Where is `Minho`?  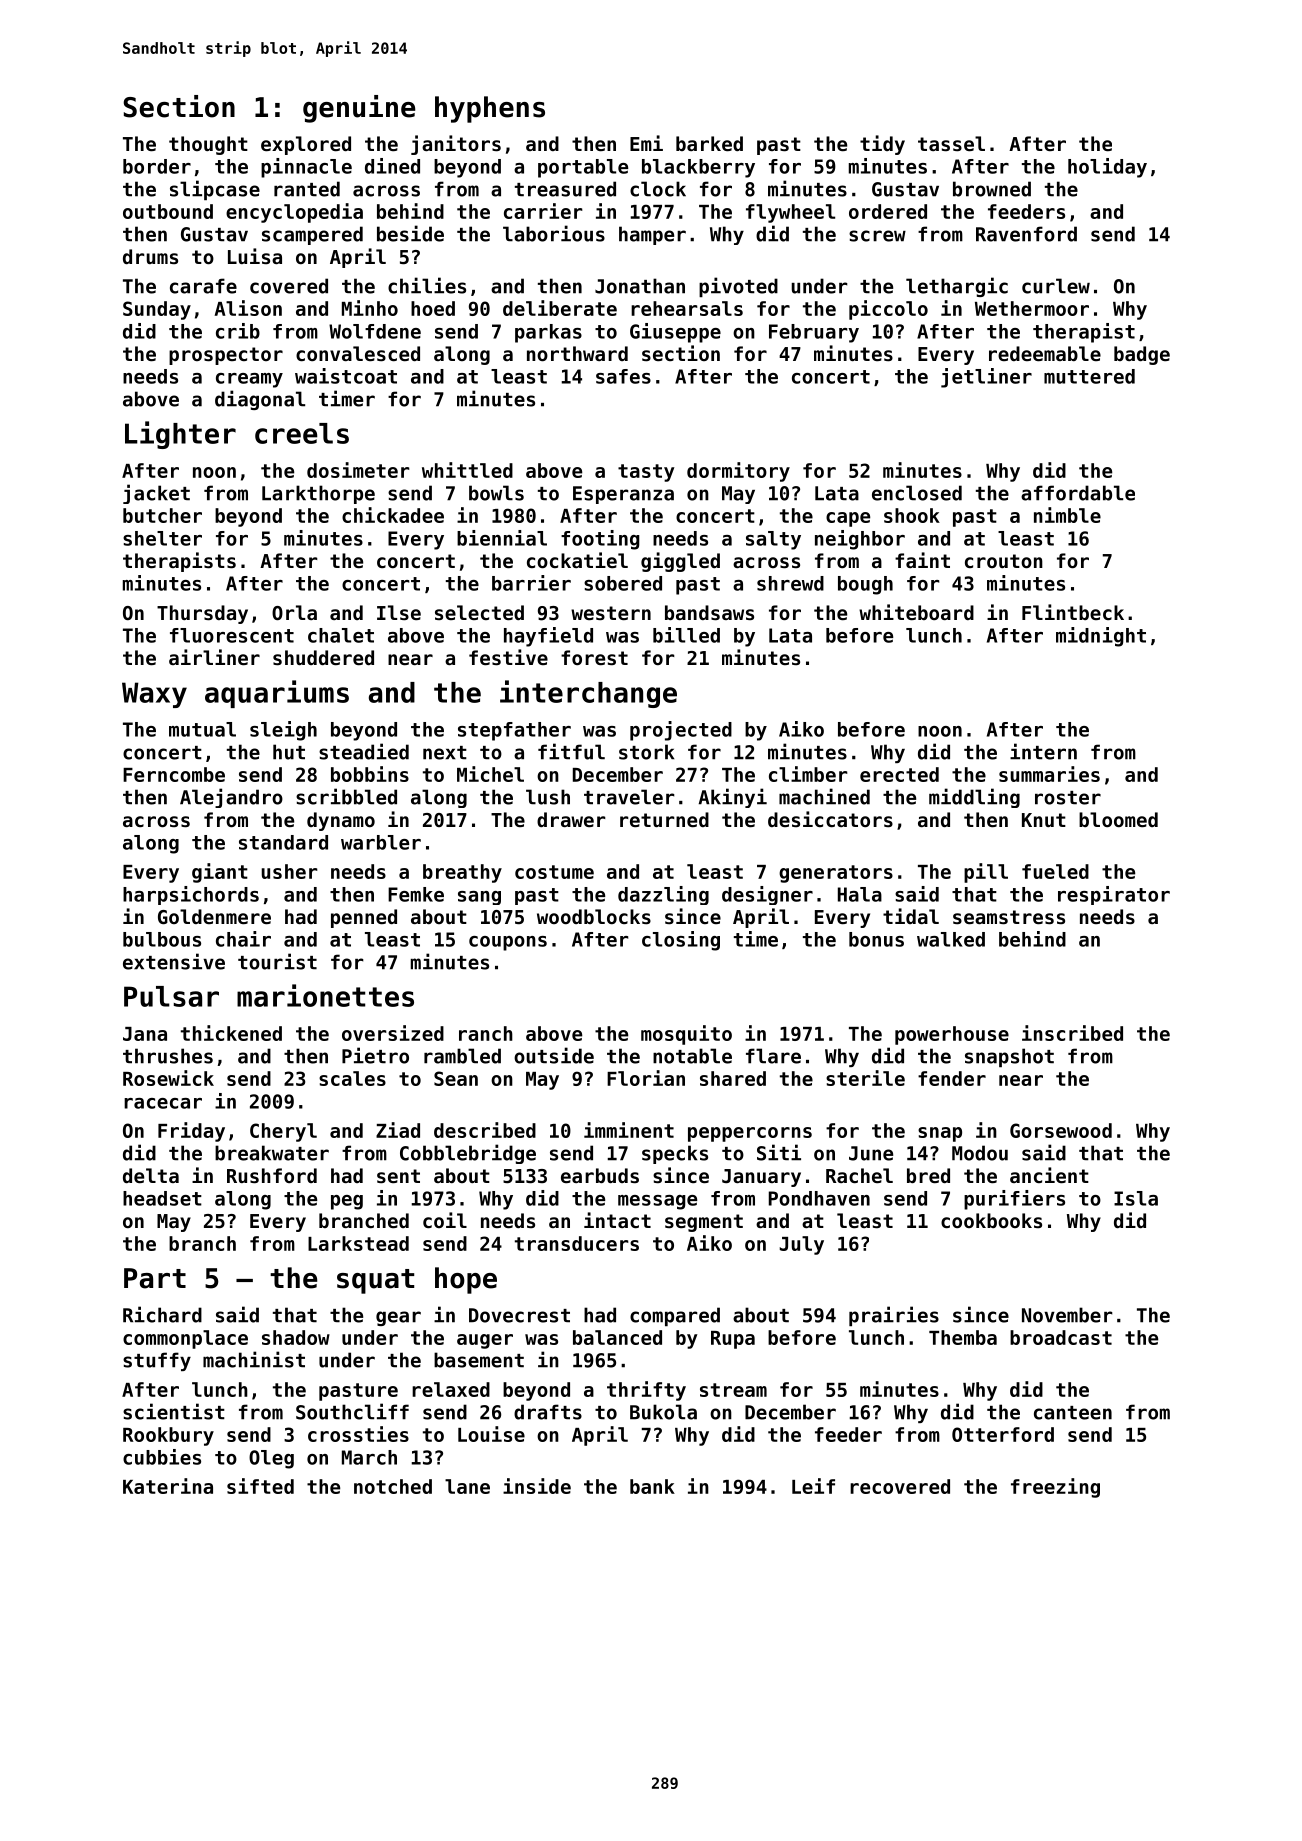
Minho is located at coordinates (370, 308).
